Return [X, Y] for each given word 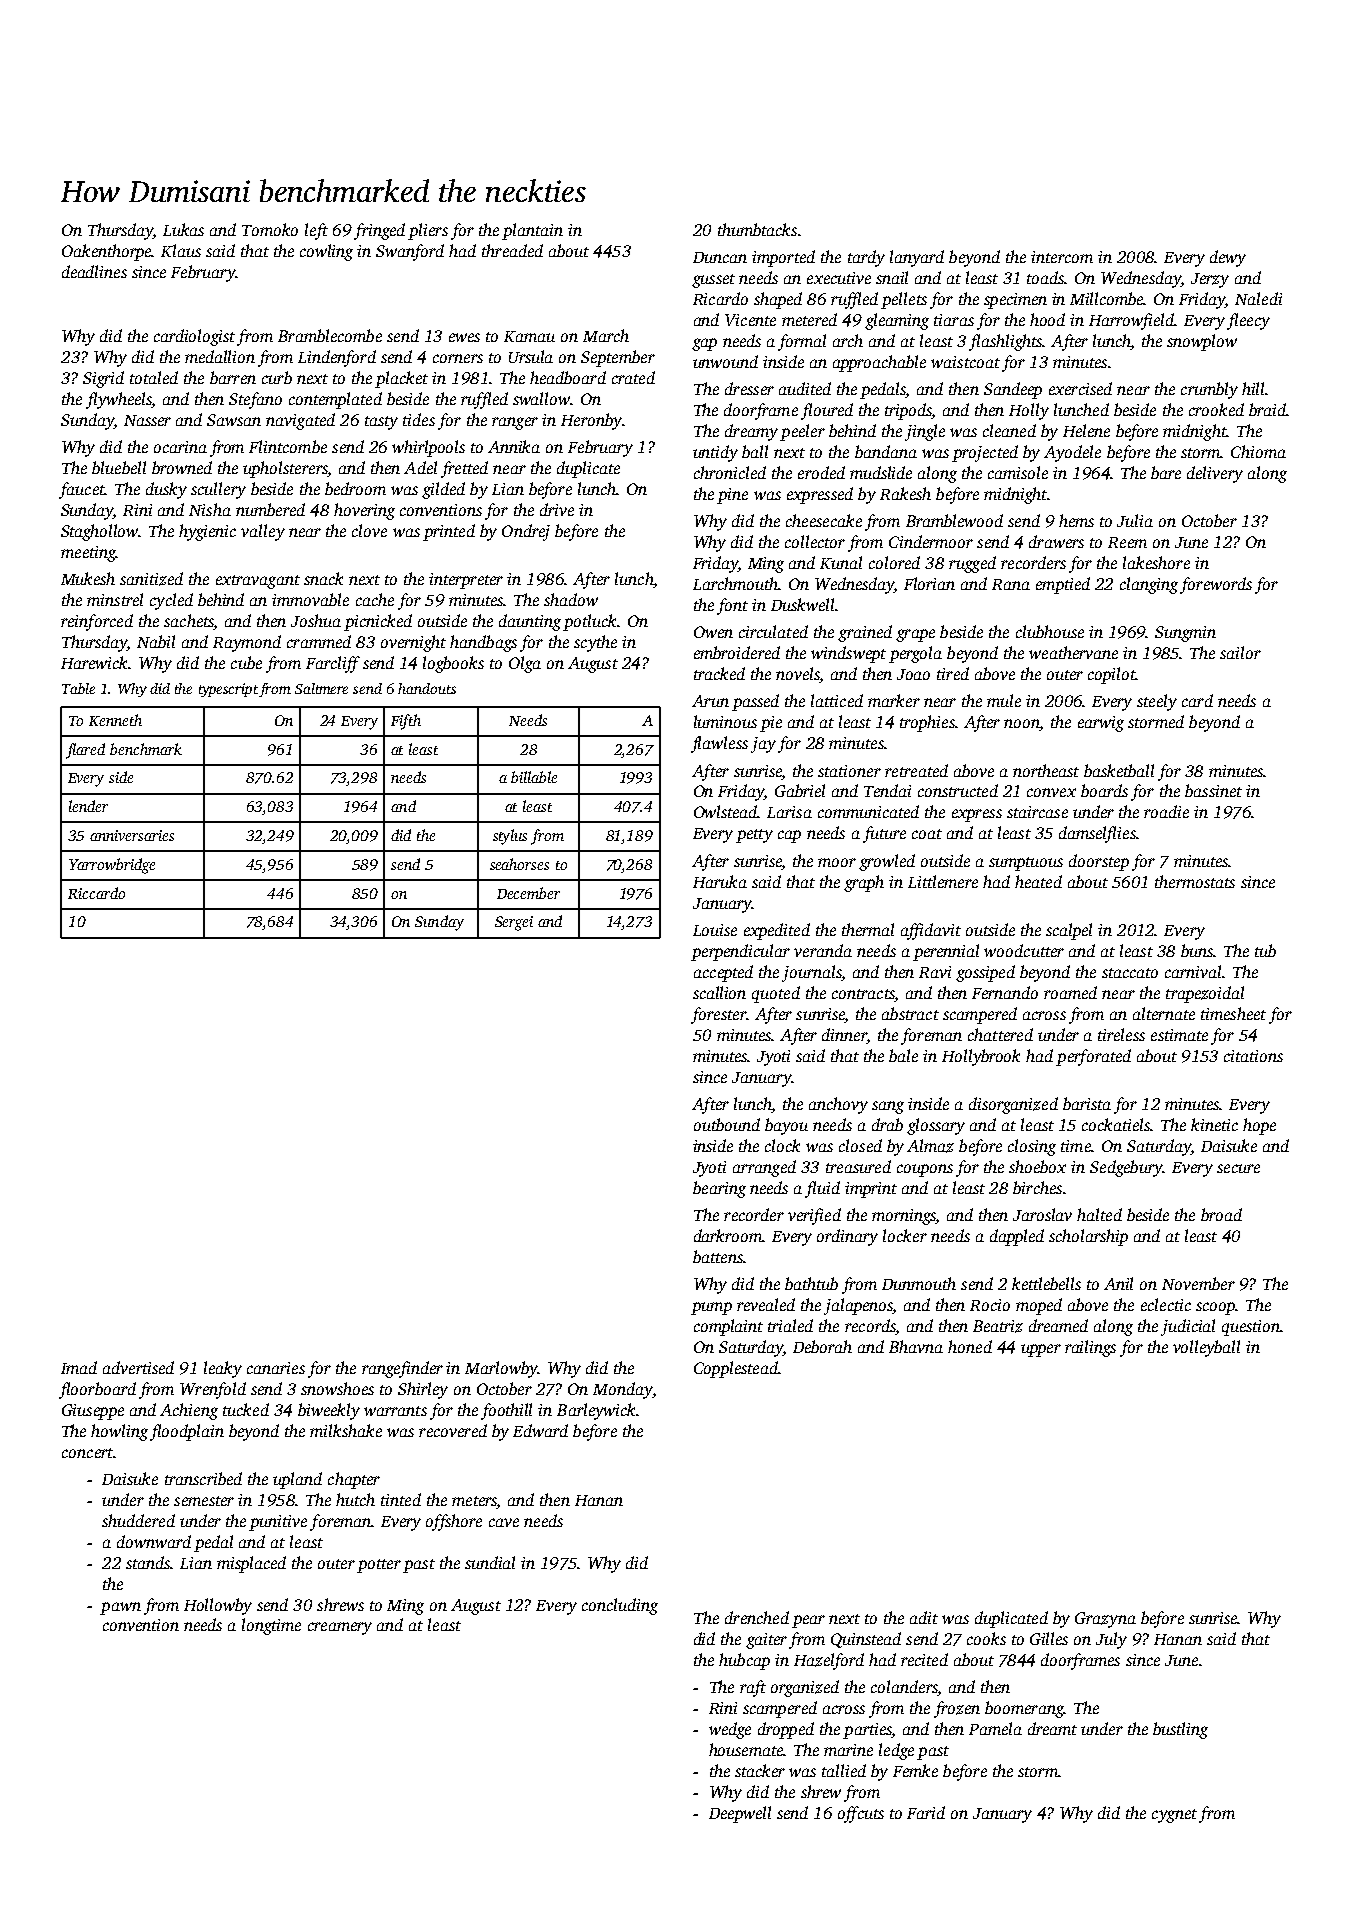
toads [1045, 277]
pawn [120, 1608]
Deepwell [740, 1814]
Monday [623, 1390]
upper [1041, 1350]
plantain [532, 231]
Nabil [156, 641]
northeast [1046, 770]
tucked [246, 1409]
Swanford [410, 252]
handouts [427, 688]
